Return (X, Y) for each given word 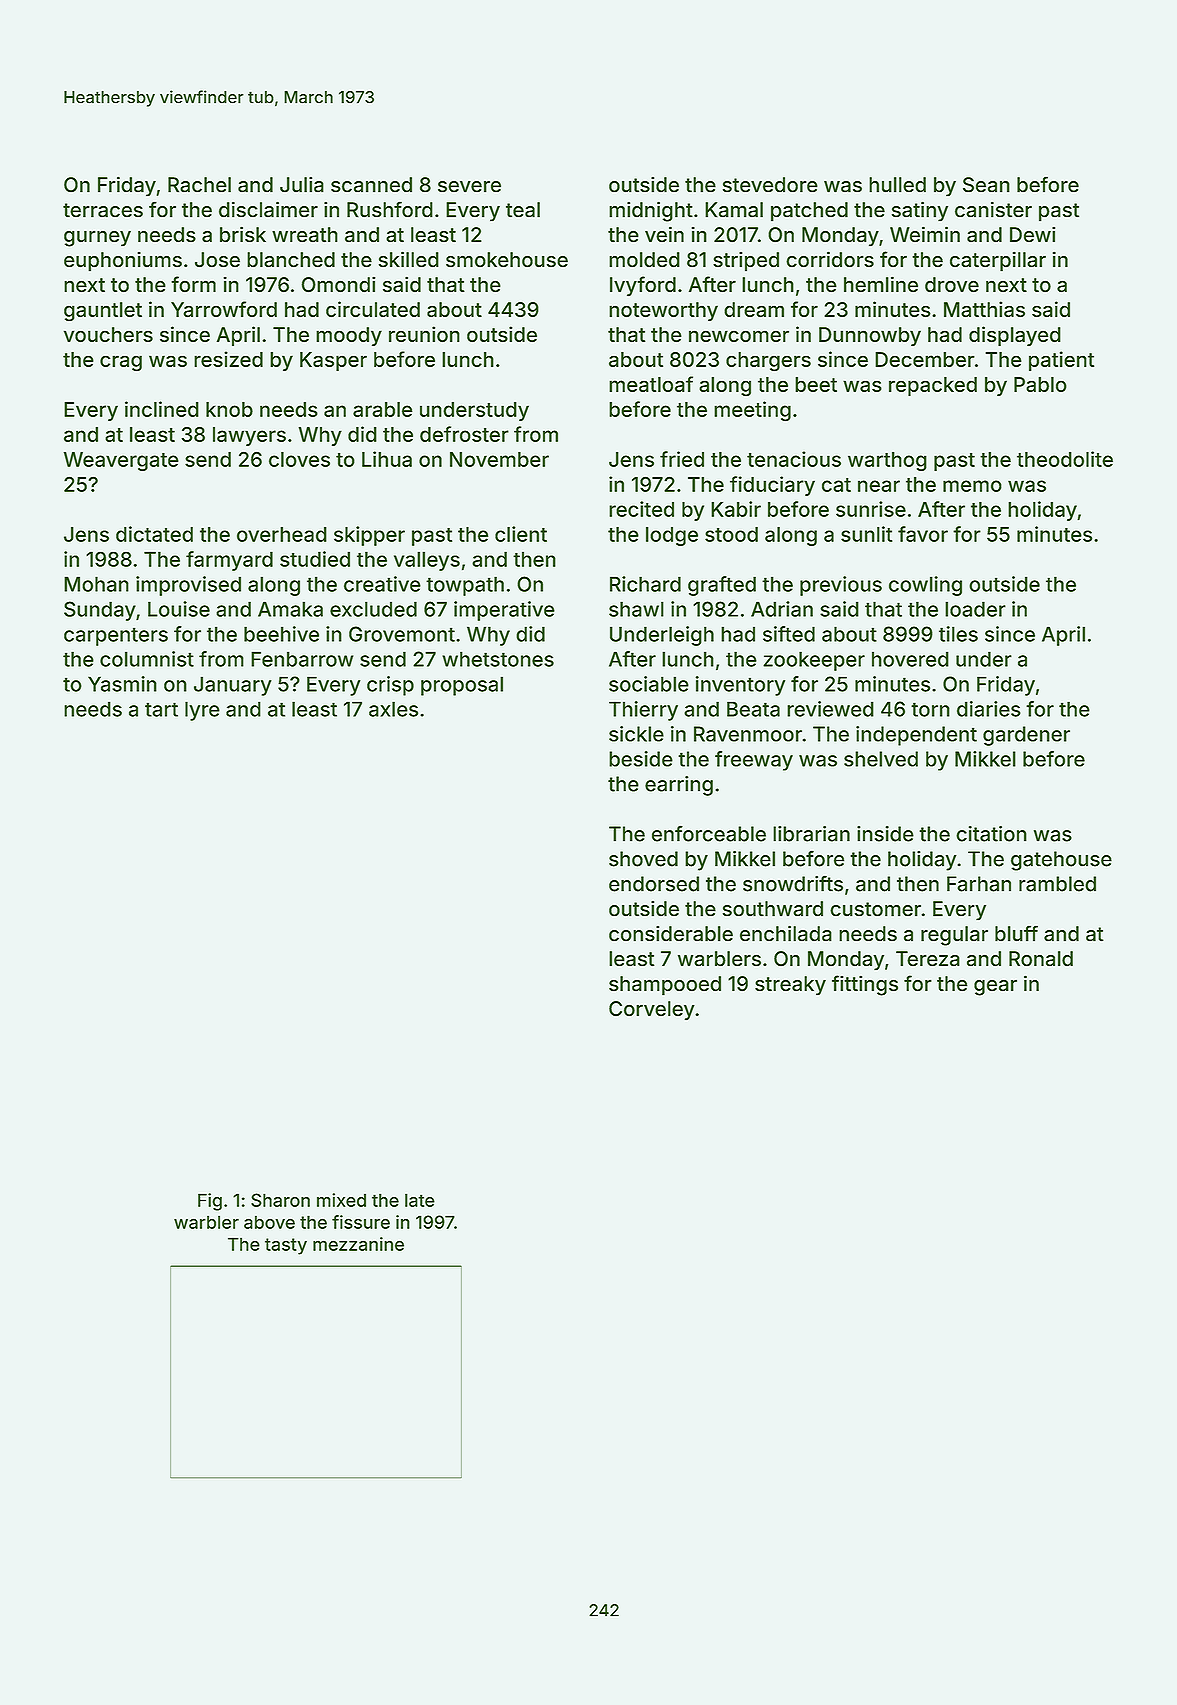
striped (746, 261)
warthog (887, 461)
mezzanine (358, 1244)
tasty (286, 1246)
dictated (154, 534)
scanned (371, 185)
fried (682, 459)
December (925, 359)
